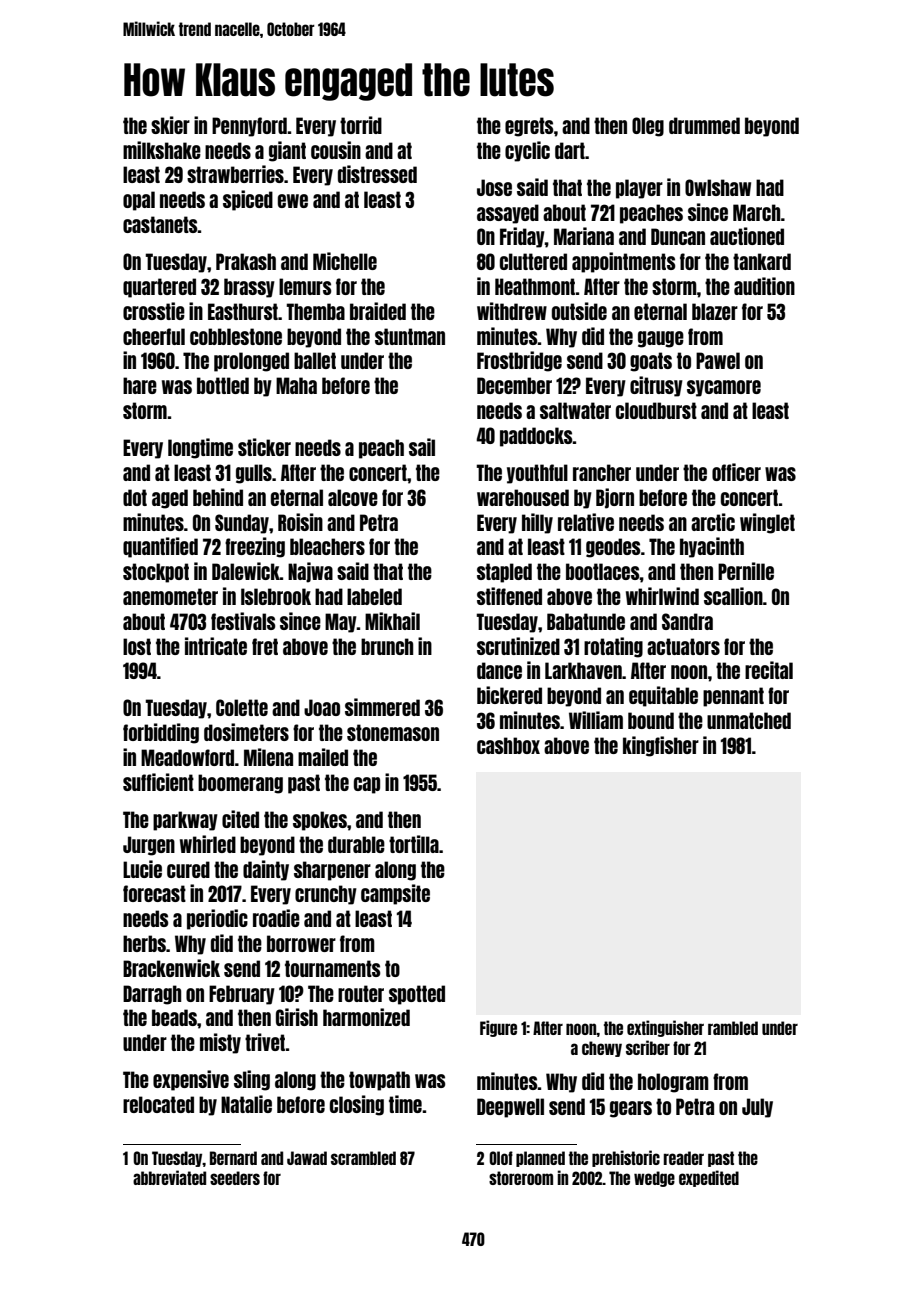 The image size is (924, 1308). Describe the element at coordinates (233, 1158) in the page. I see `Bernard` at that location.
